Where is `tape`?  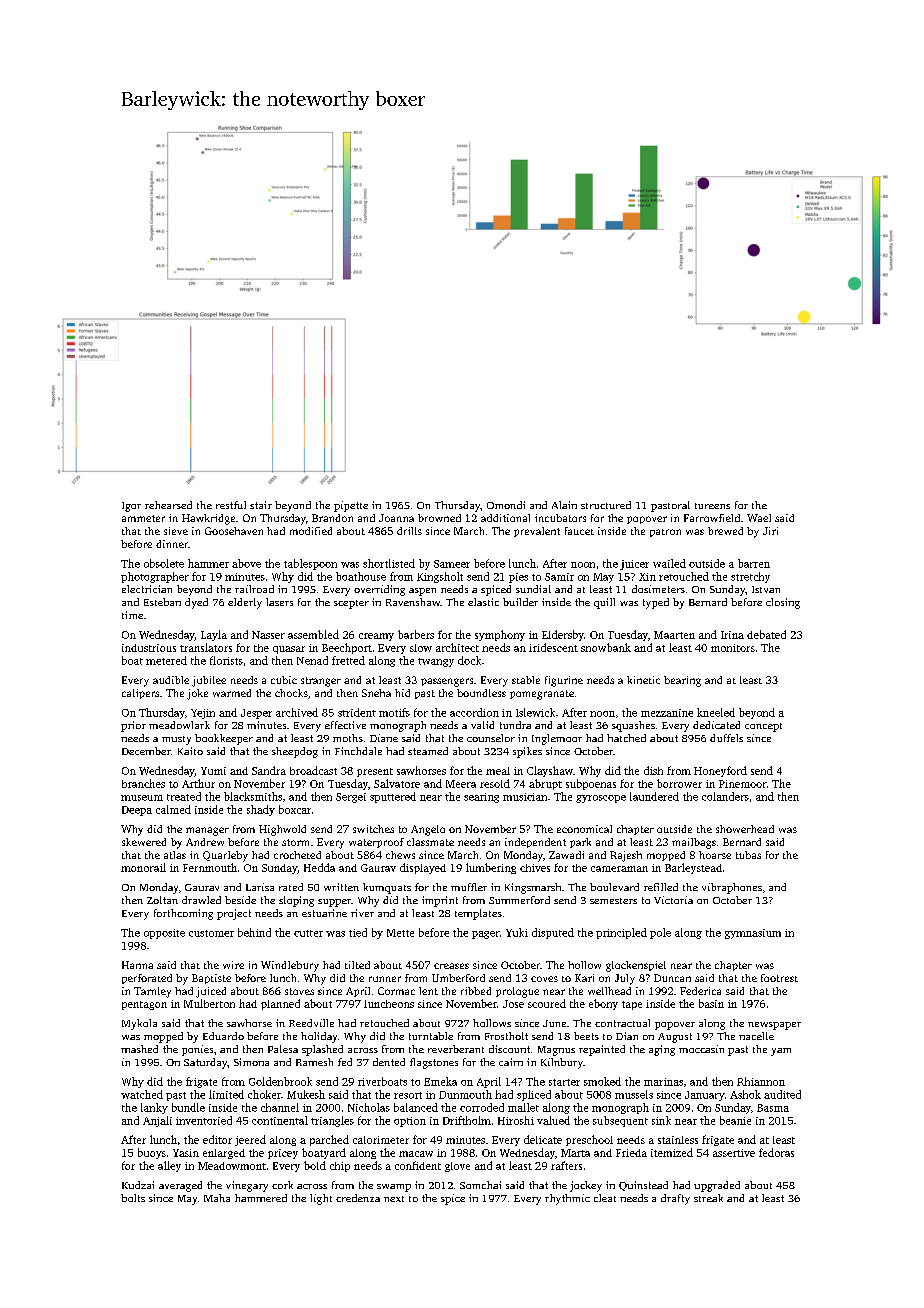
tape is located at coordinates (632, 1005).
